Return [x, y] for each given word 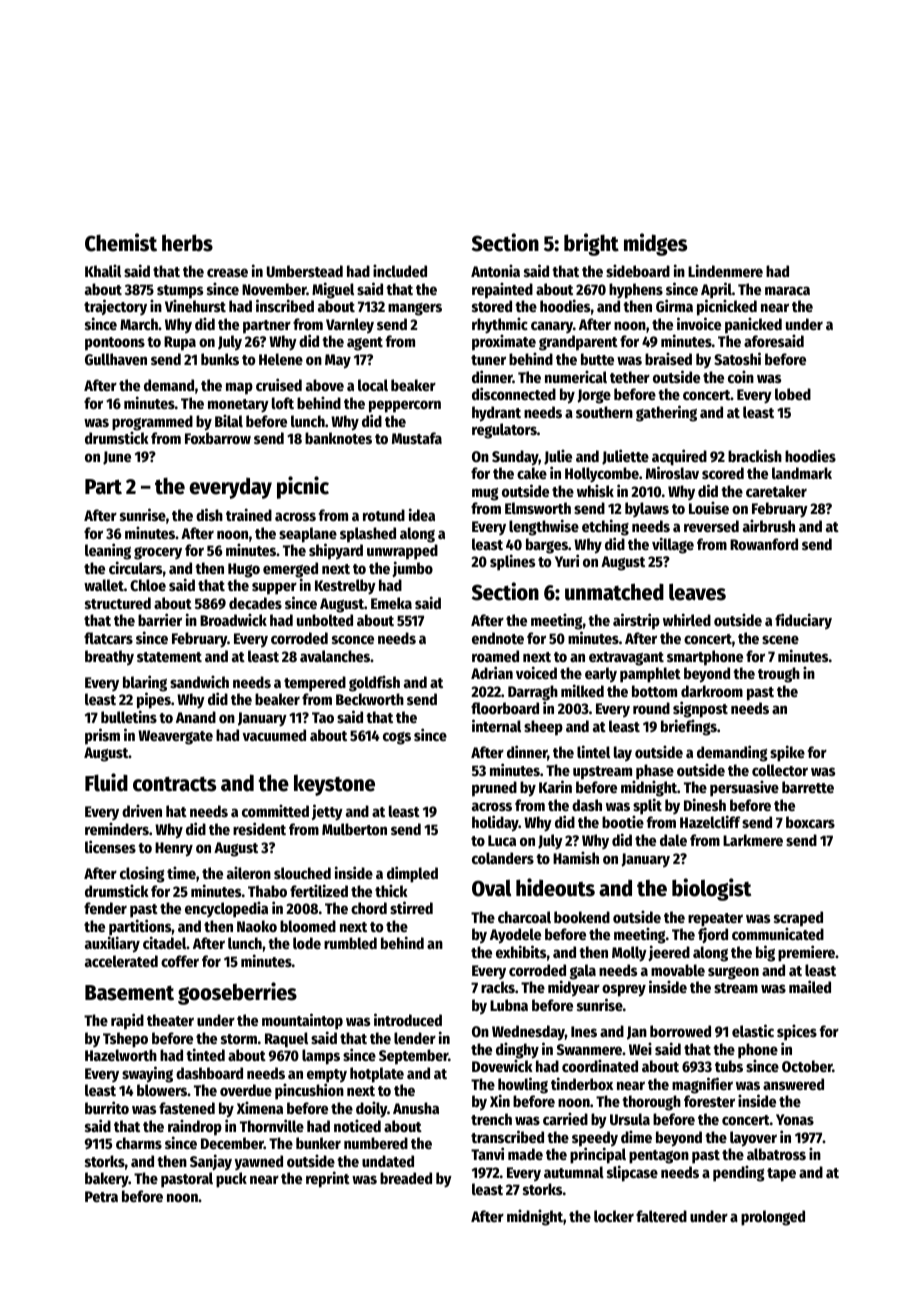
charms [139, 1143]
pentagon [659, 1157]
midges [655, 244]
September [413, 1057]
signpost [700, 709]
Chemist [121, 242]
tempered [315, 684]
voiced [536, 672]
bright [591, 244]
